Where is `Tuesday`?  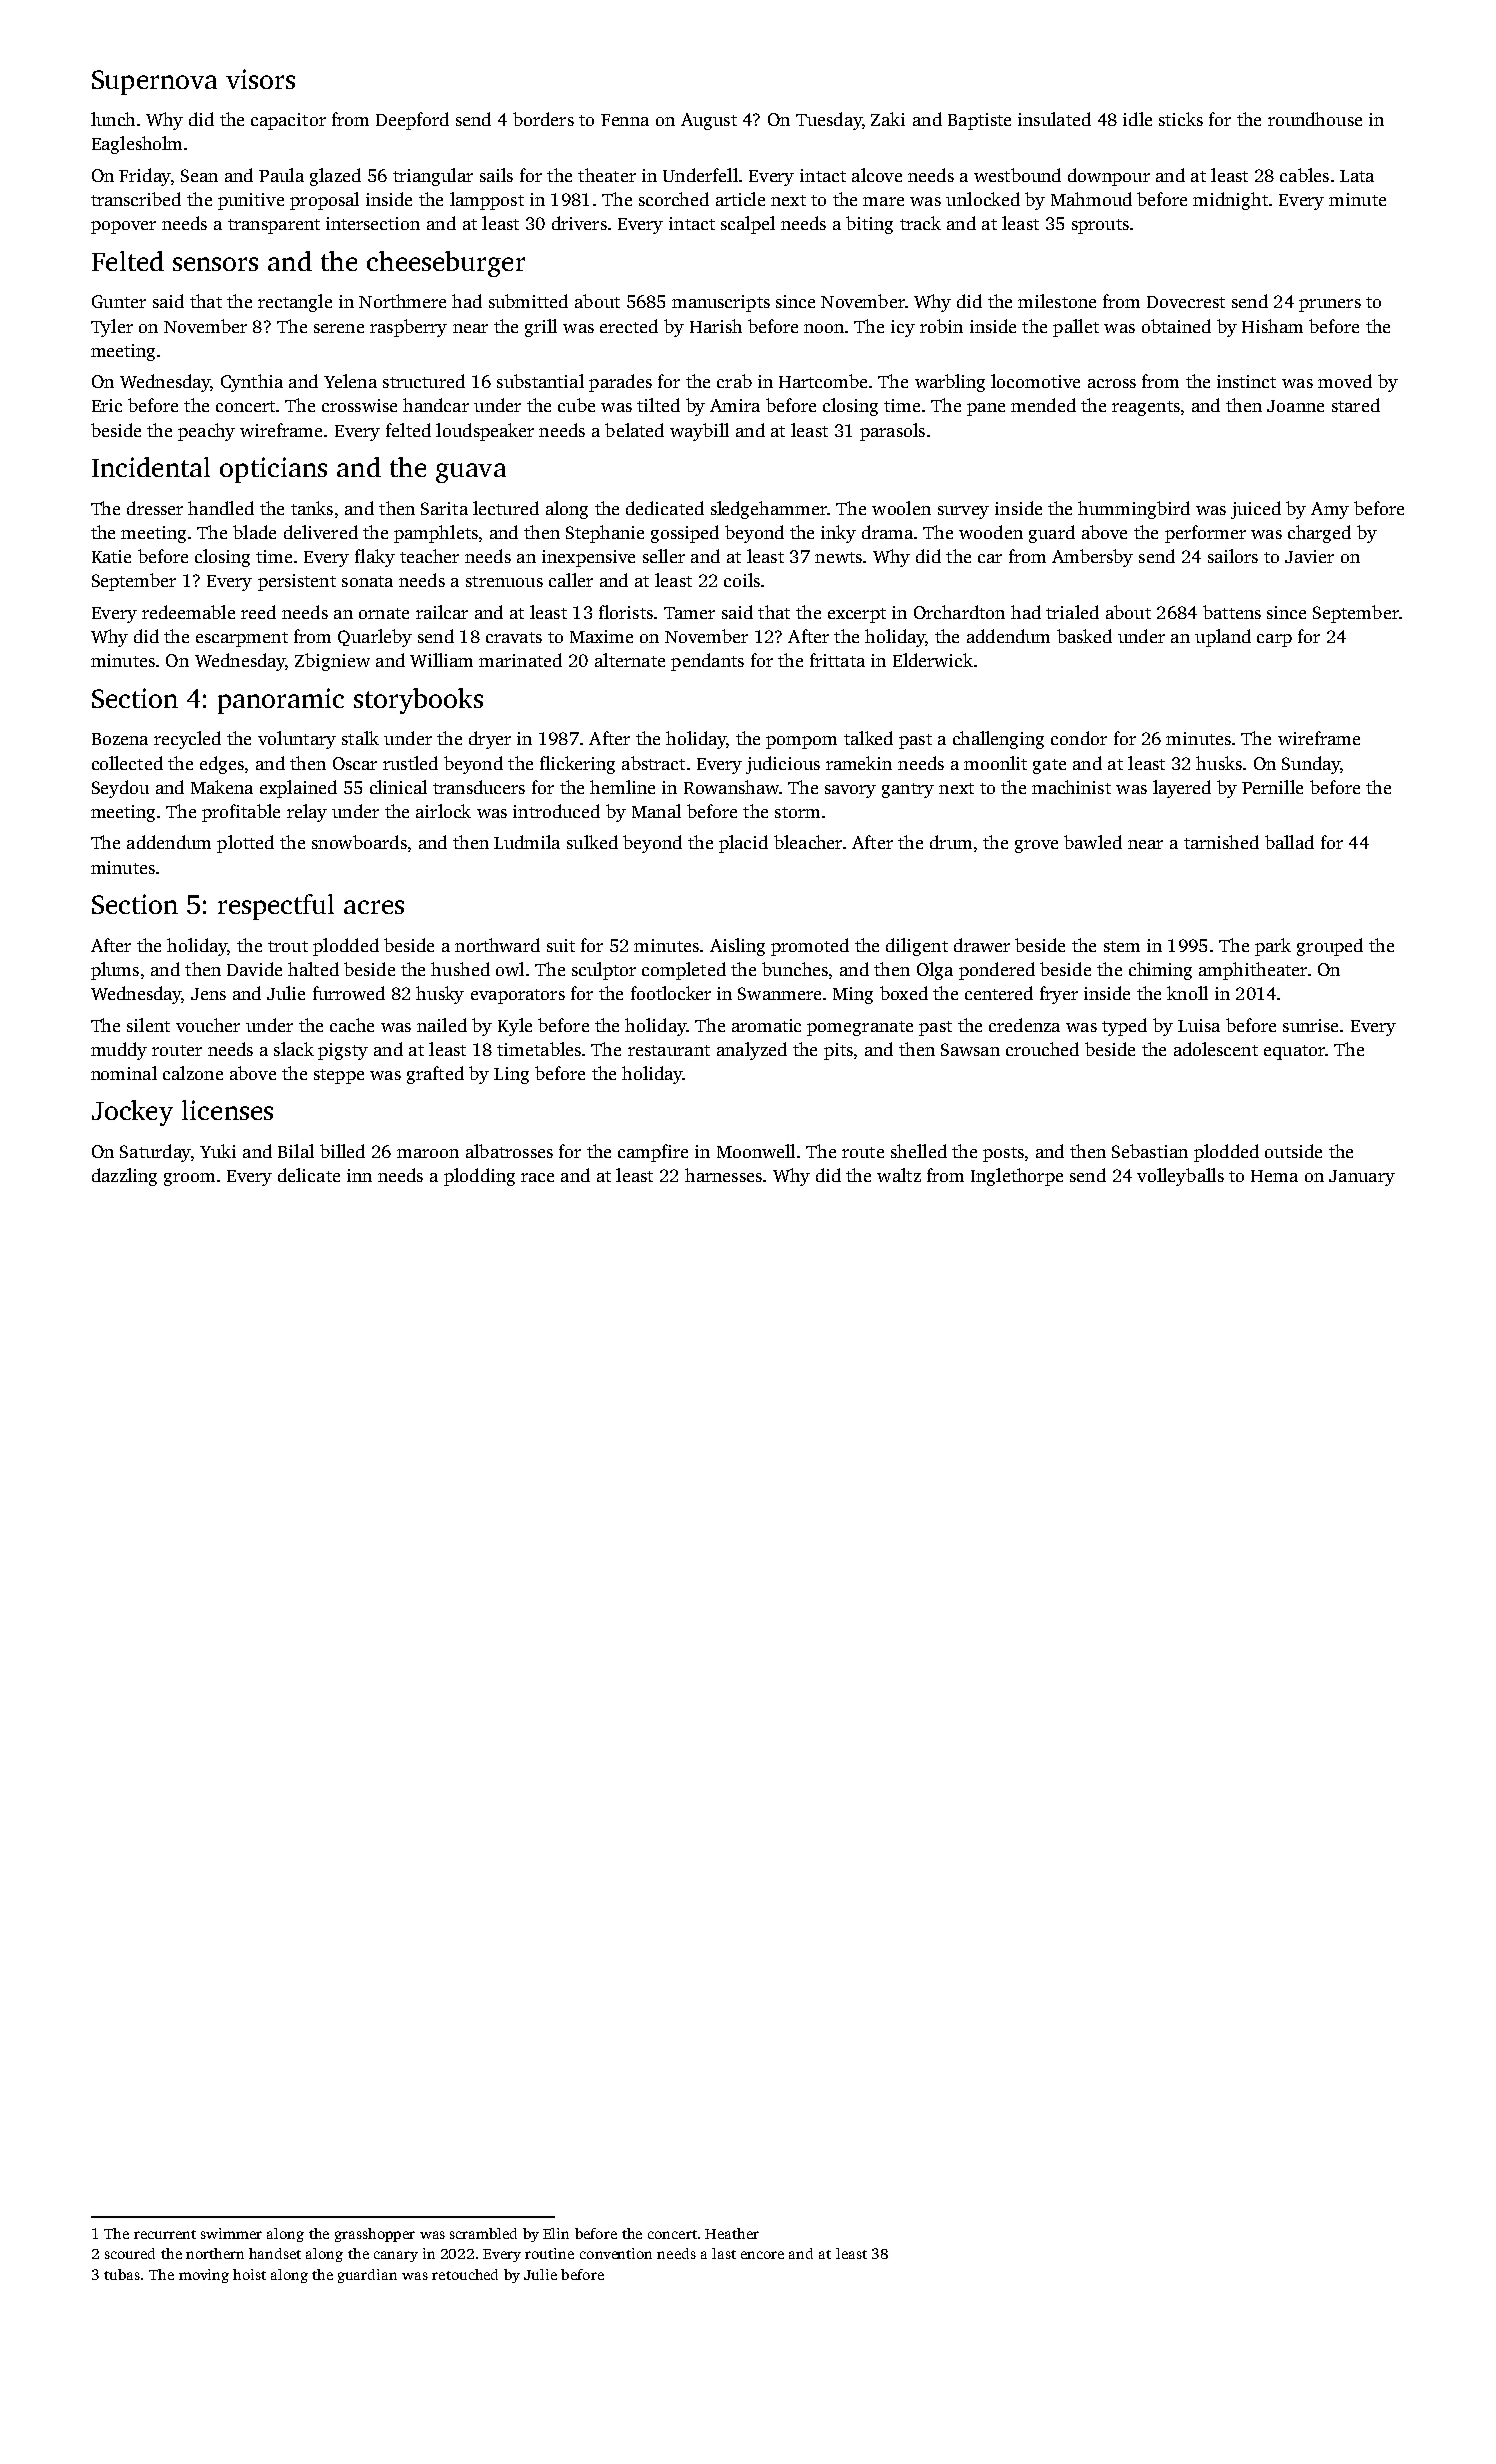
Tuesday is located at coordinates (829, 121).
